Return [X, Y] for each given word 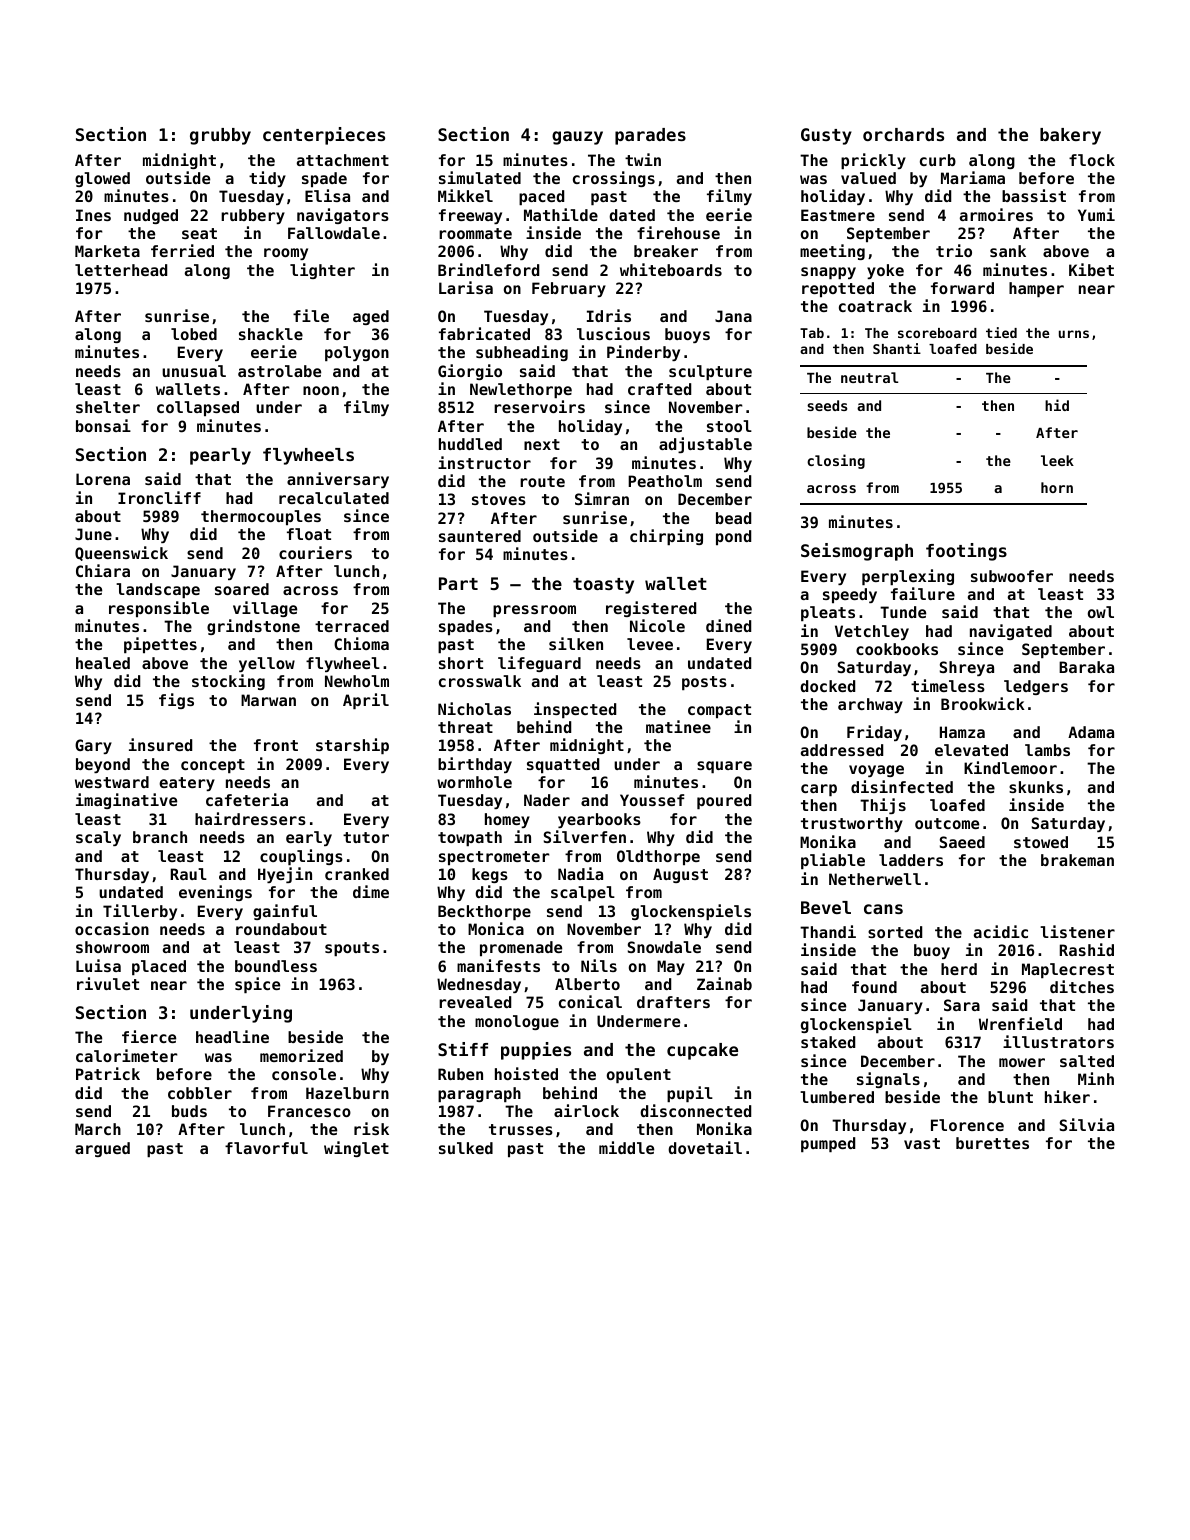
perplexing [908, 577]
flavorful [266, 1148]
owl [1101, 612]
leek [1057, 460]
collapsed [198, 408]
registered [651, 609]
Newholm [357, 681]
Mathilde [561, 214]
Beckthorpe [484, 912]
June [93, 534]
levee [650, 644]
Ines [93, 215]
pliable [833, 861]
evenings [215, 893]
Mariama [973, 177]
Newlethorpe [521, 390]
